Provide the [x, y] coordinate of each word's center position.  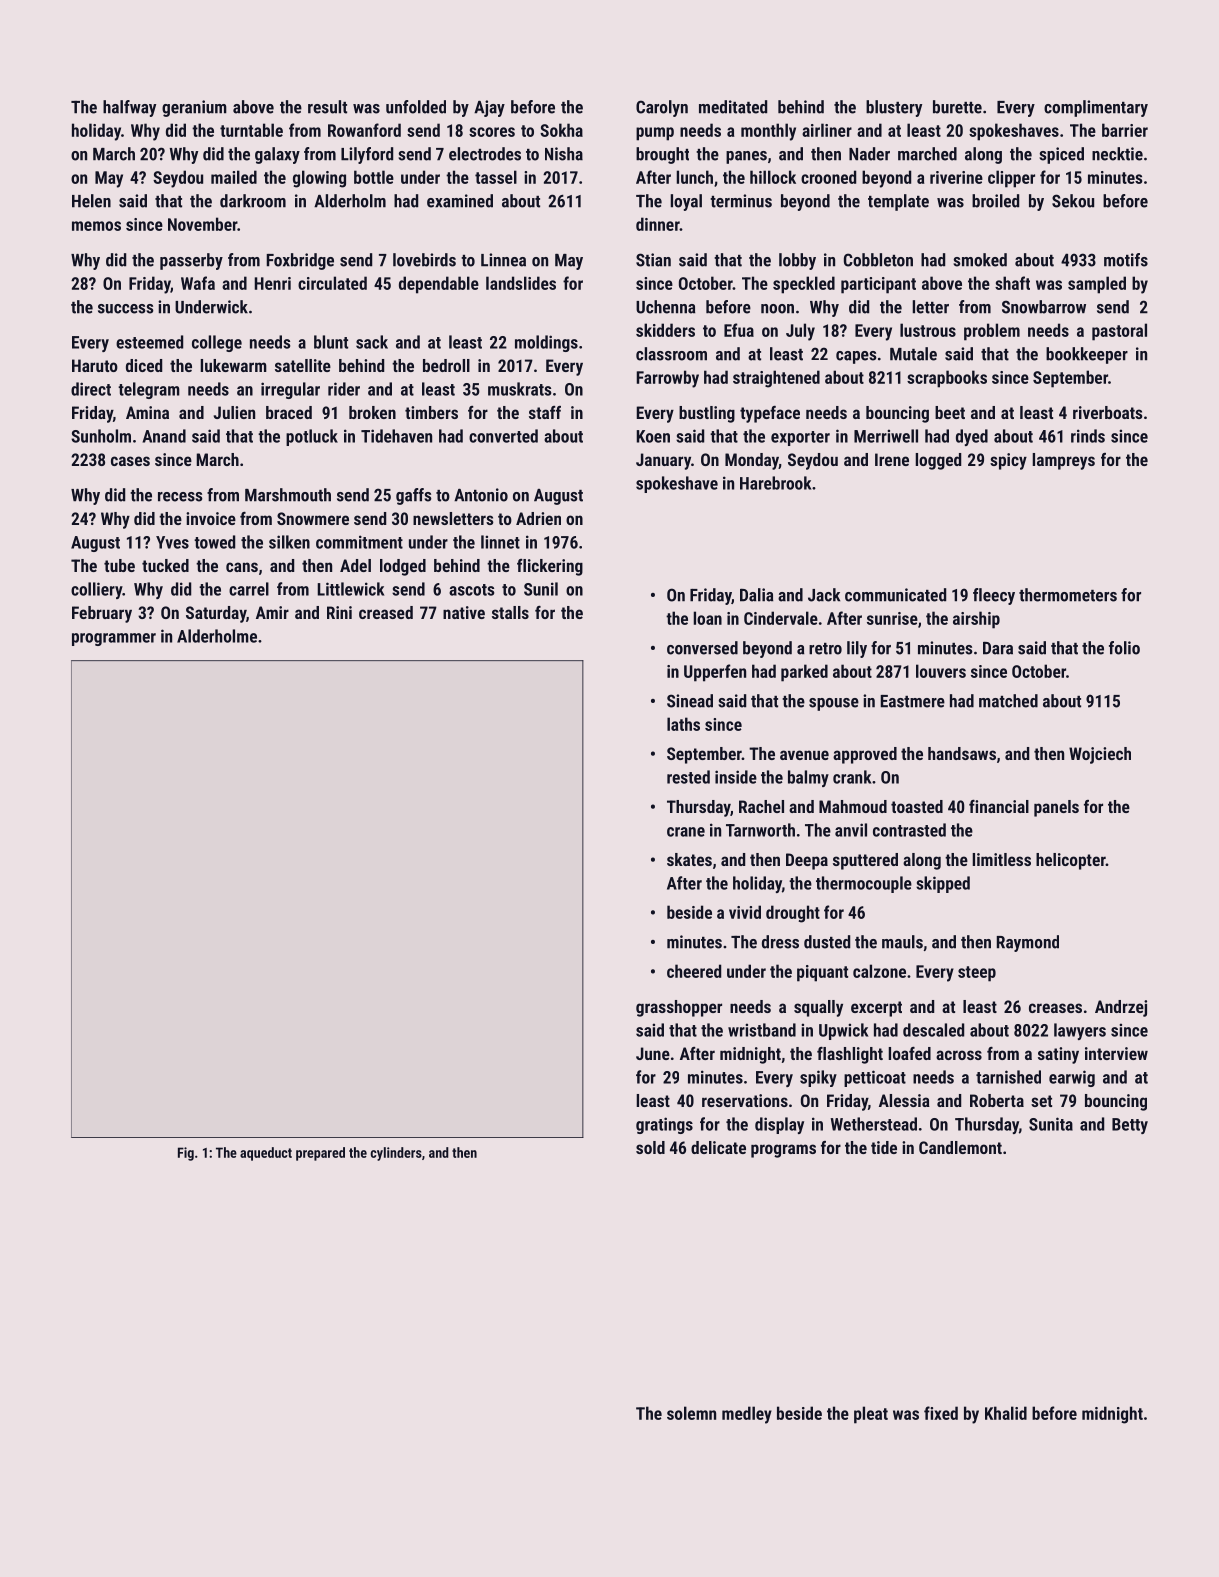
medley [747, 1415]
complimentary [1096, 108]
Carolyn [662, 108]
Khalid [1006, 1413]
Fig [186, 1154]
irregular [290, 390]
